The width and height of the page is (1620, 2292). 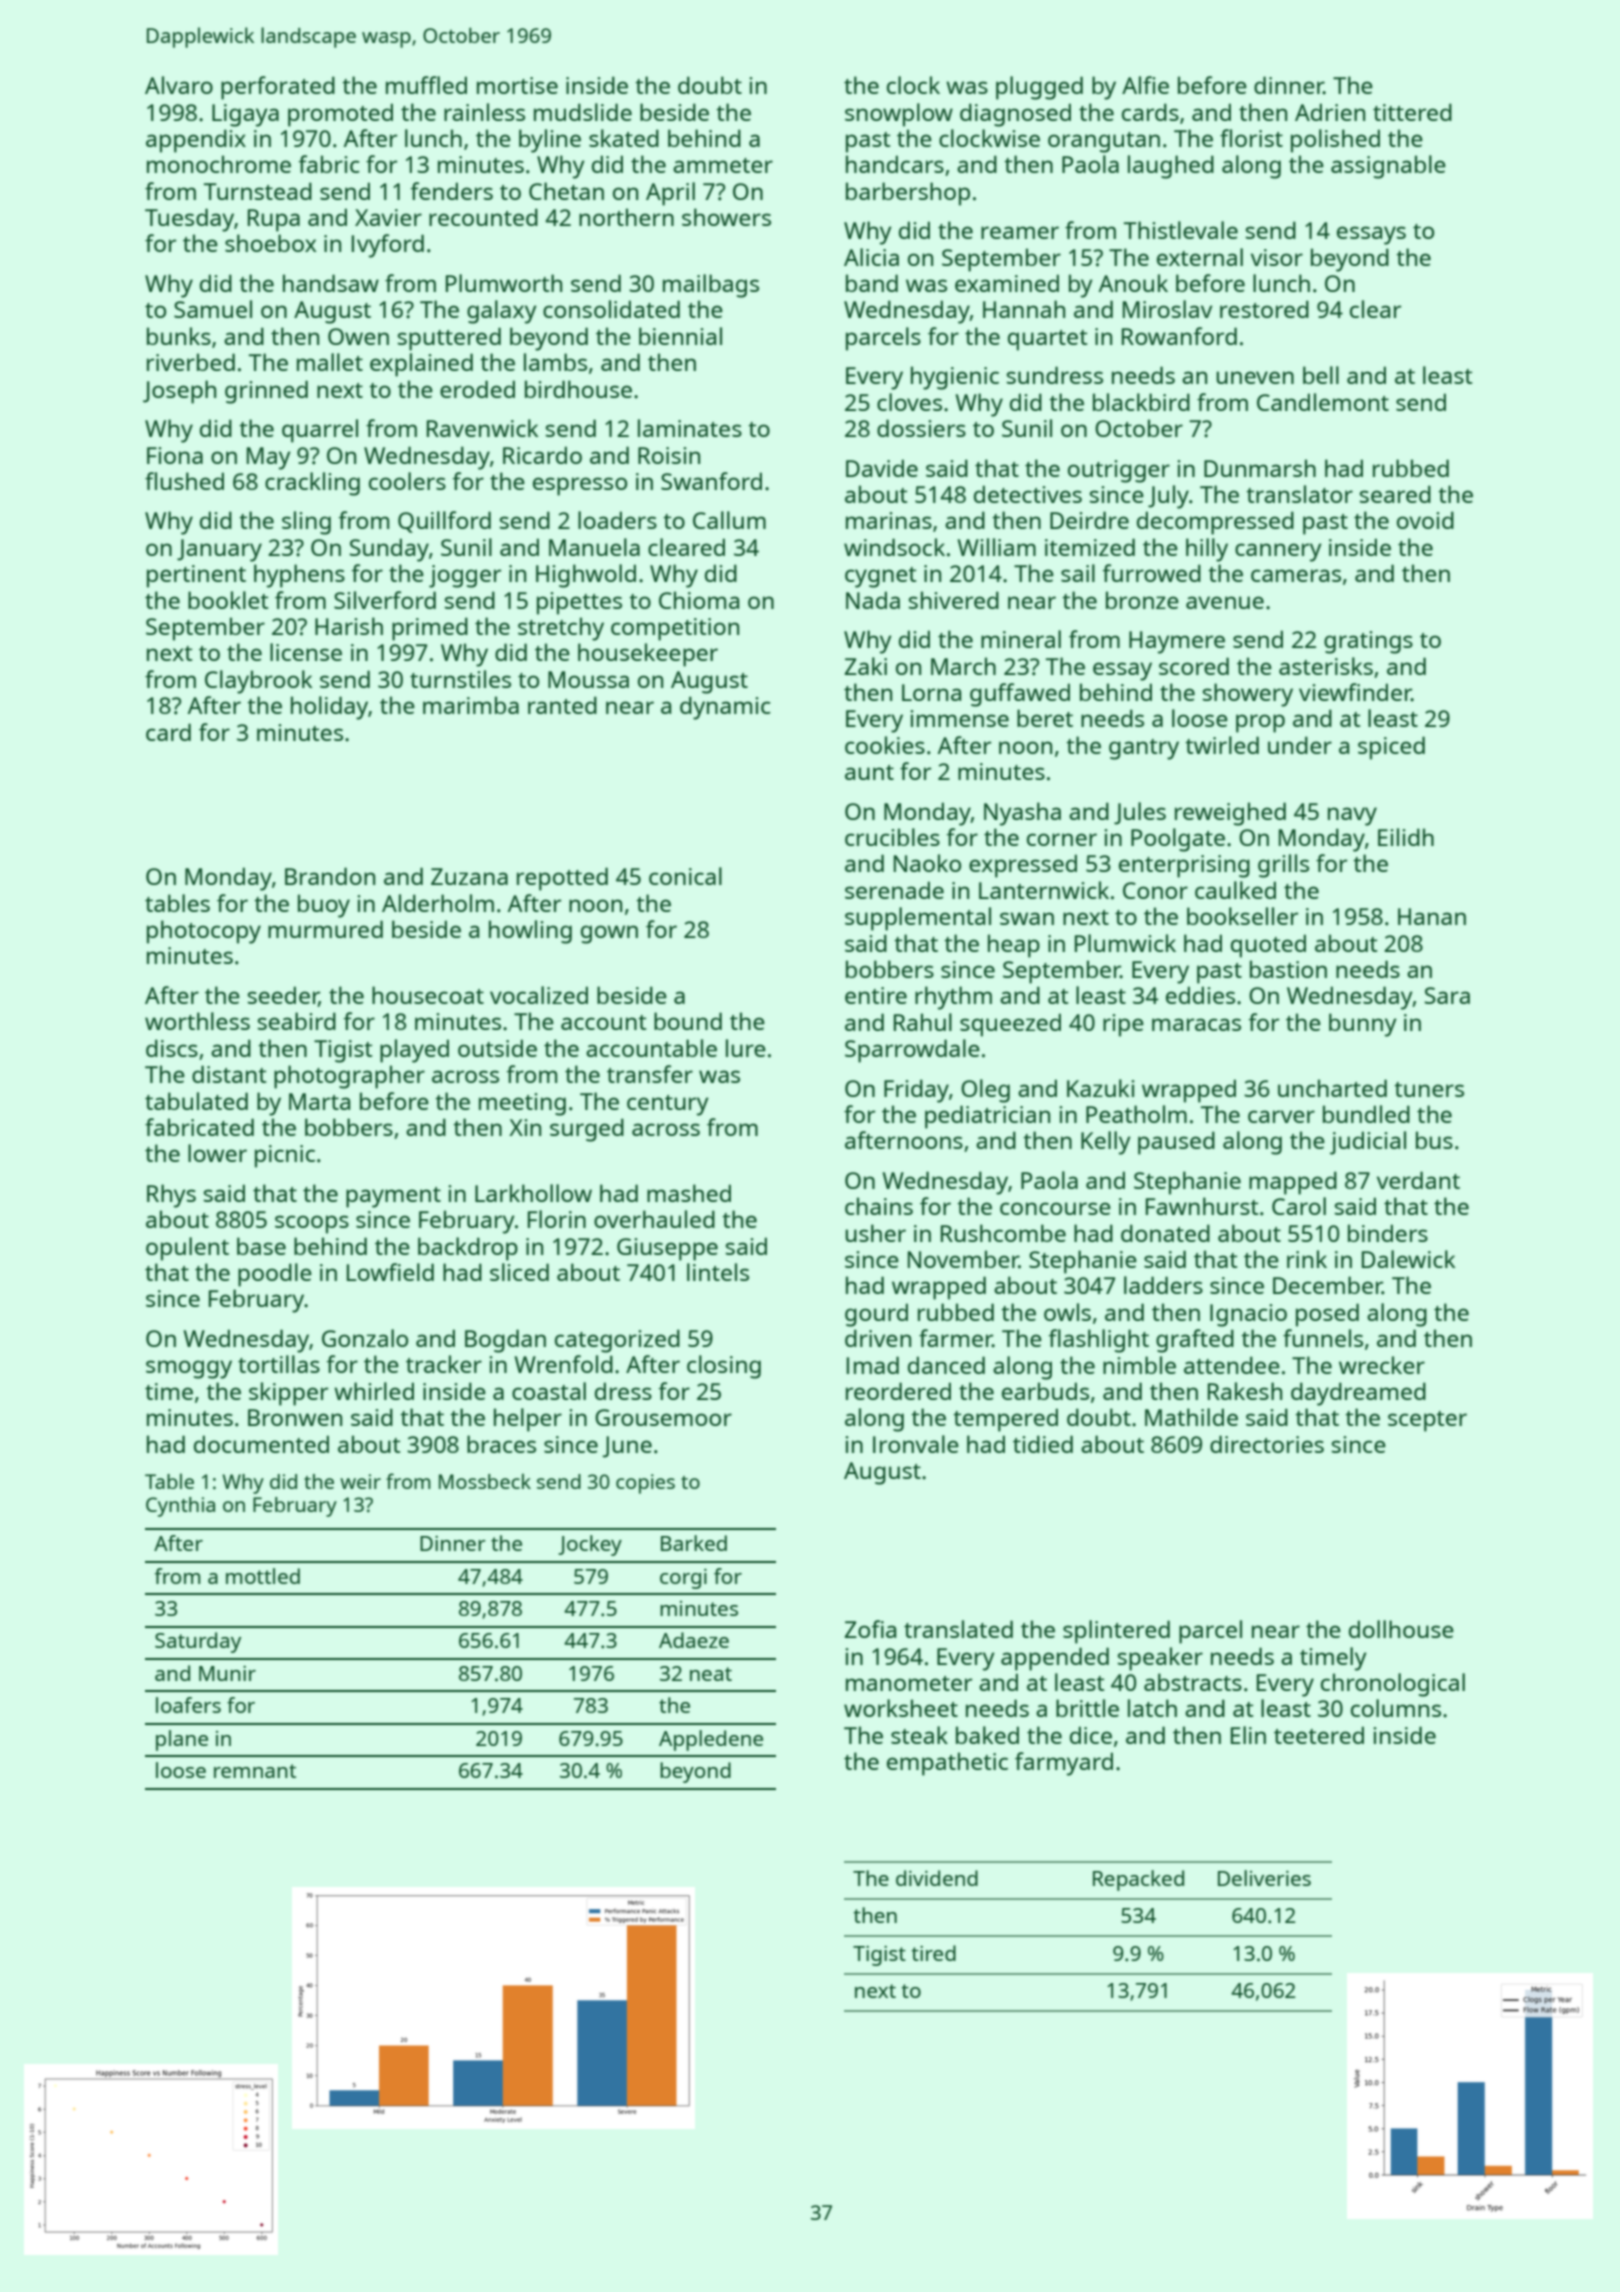 I want to click on biennial, so click(x=680, y=336).
